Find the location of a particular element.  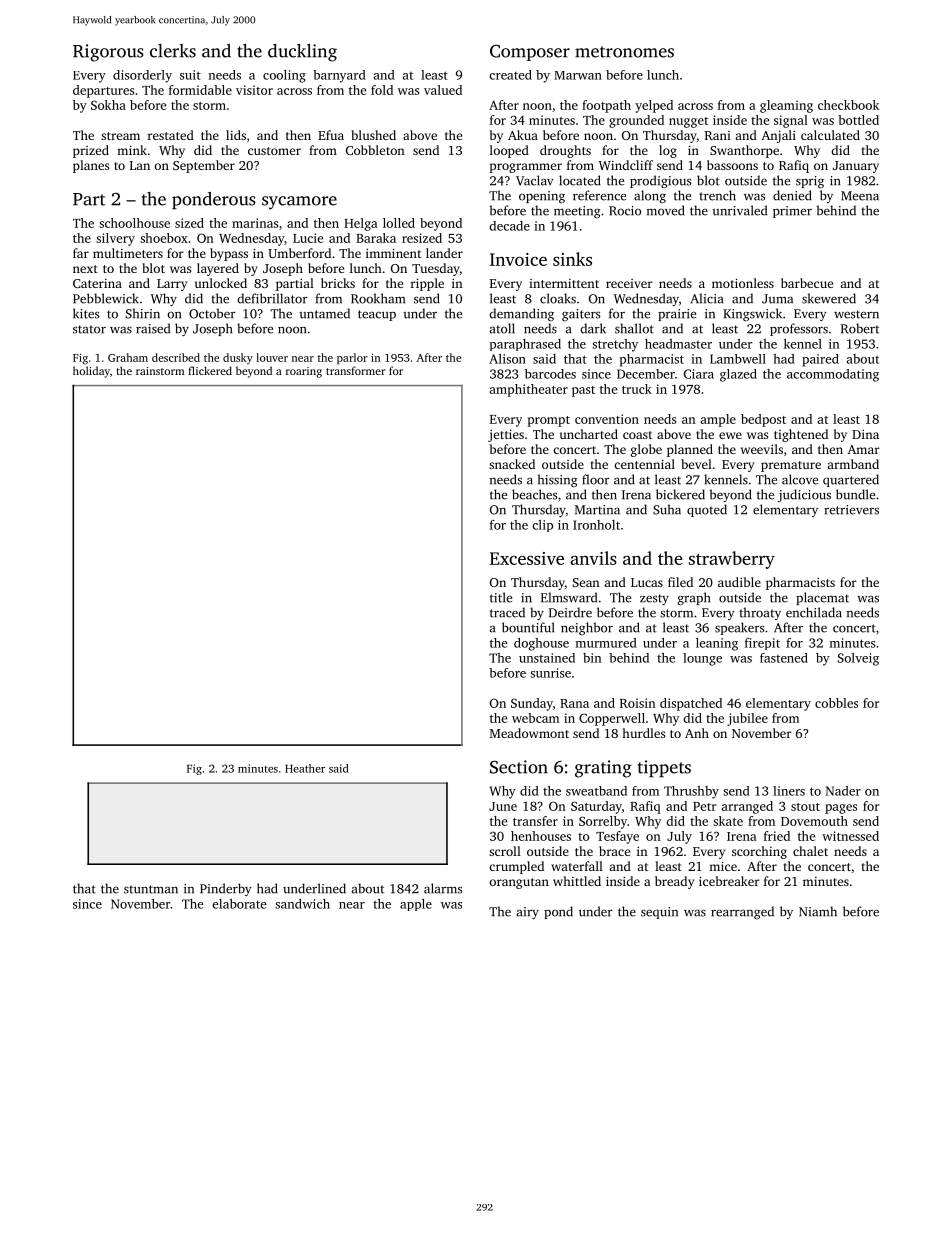

Pinderby is located at coordinates (226, 889).
